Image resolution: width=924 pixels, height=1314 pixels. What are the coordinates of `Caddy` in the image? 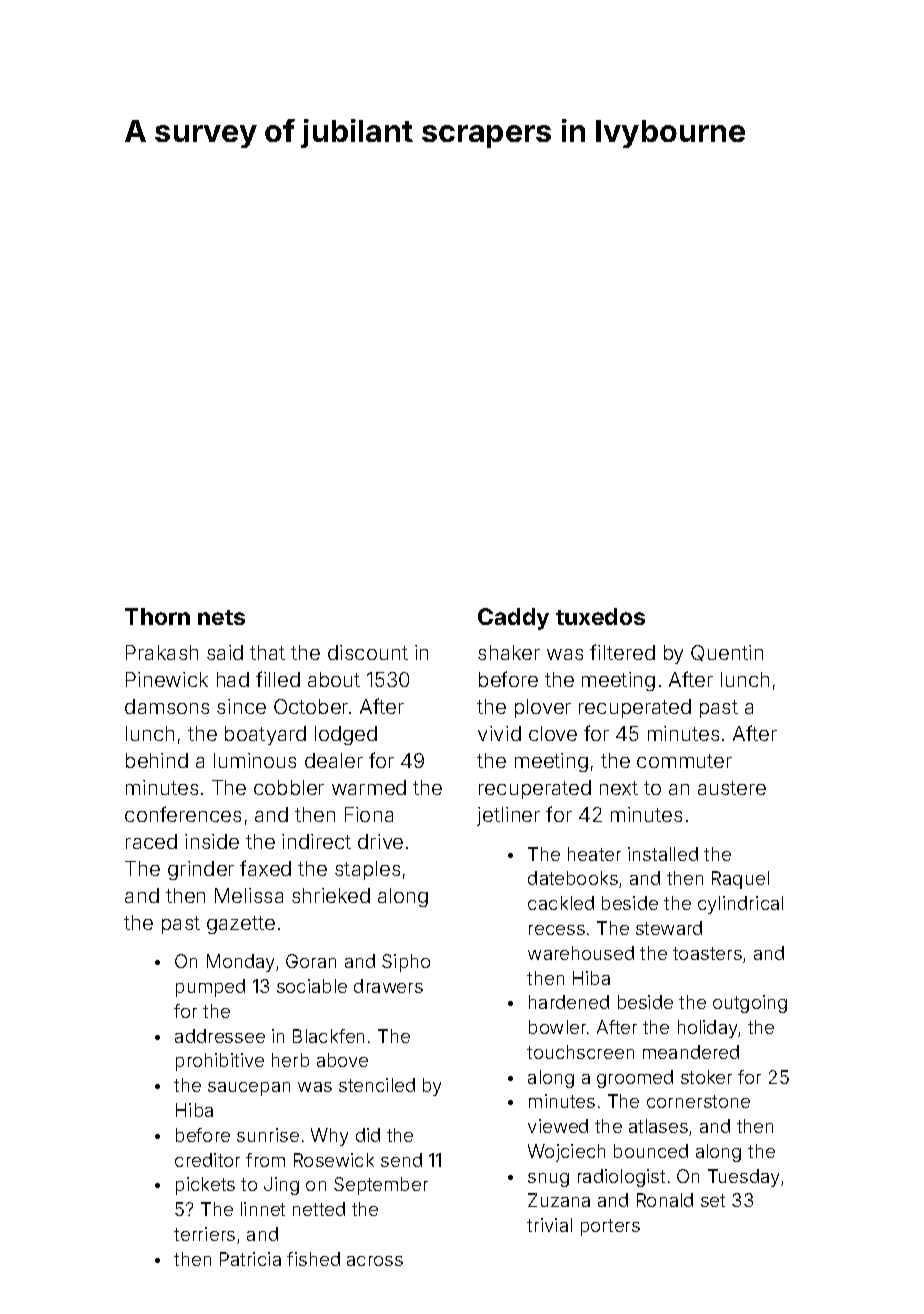 It's located at (513, 619).
